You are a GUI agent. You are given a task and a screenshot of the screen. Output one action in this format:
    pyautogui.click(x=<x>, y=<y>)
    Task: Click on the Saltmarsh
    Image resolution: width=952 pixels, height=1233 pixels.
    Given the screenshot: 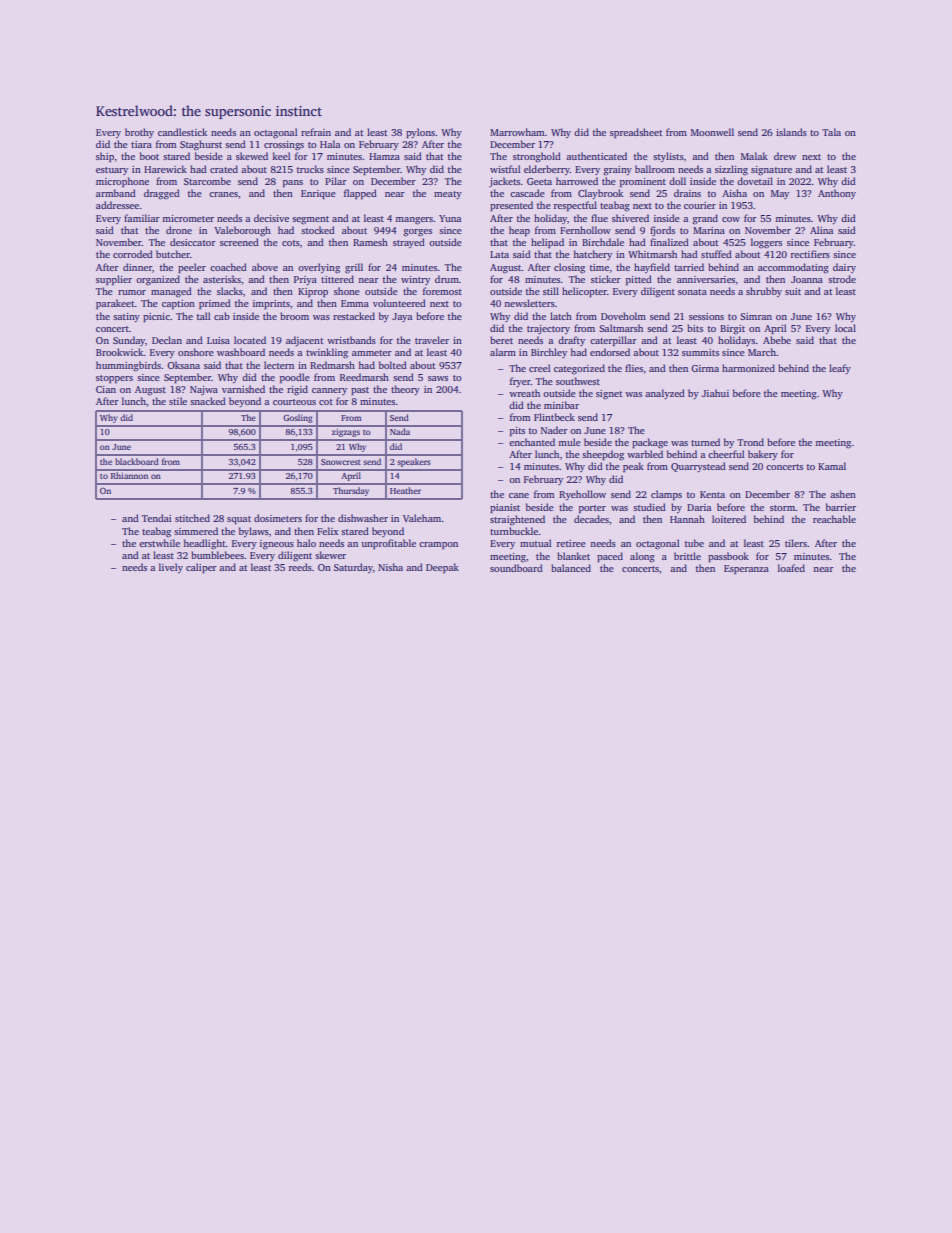 What is the action you would take?
    pyautogui.click(x=621, y=328)
